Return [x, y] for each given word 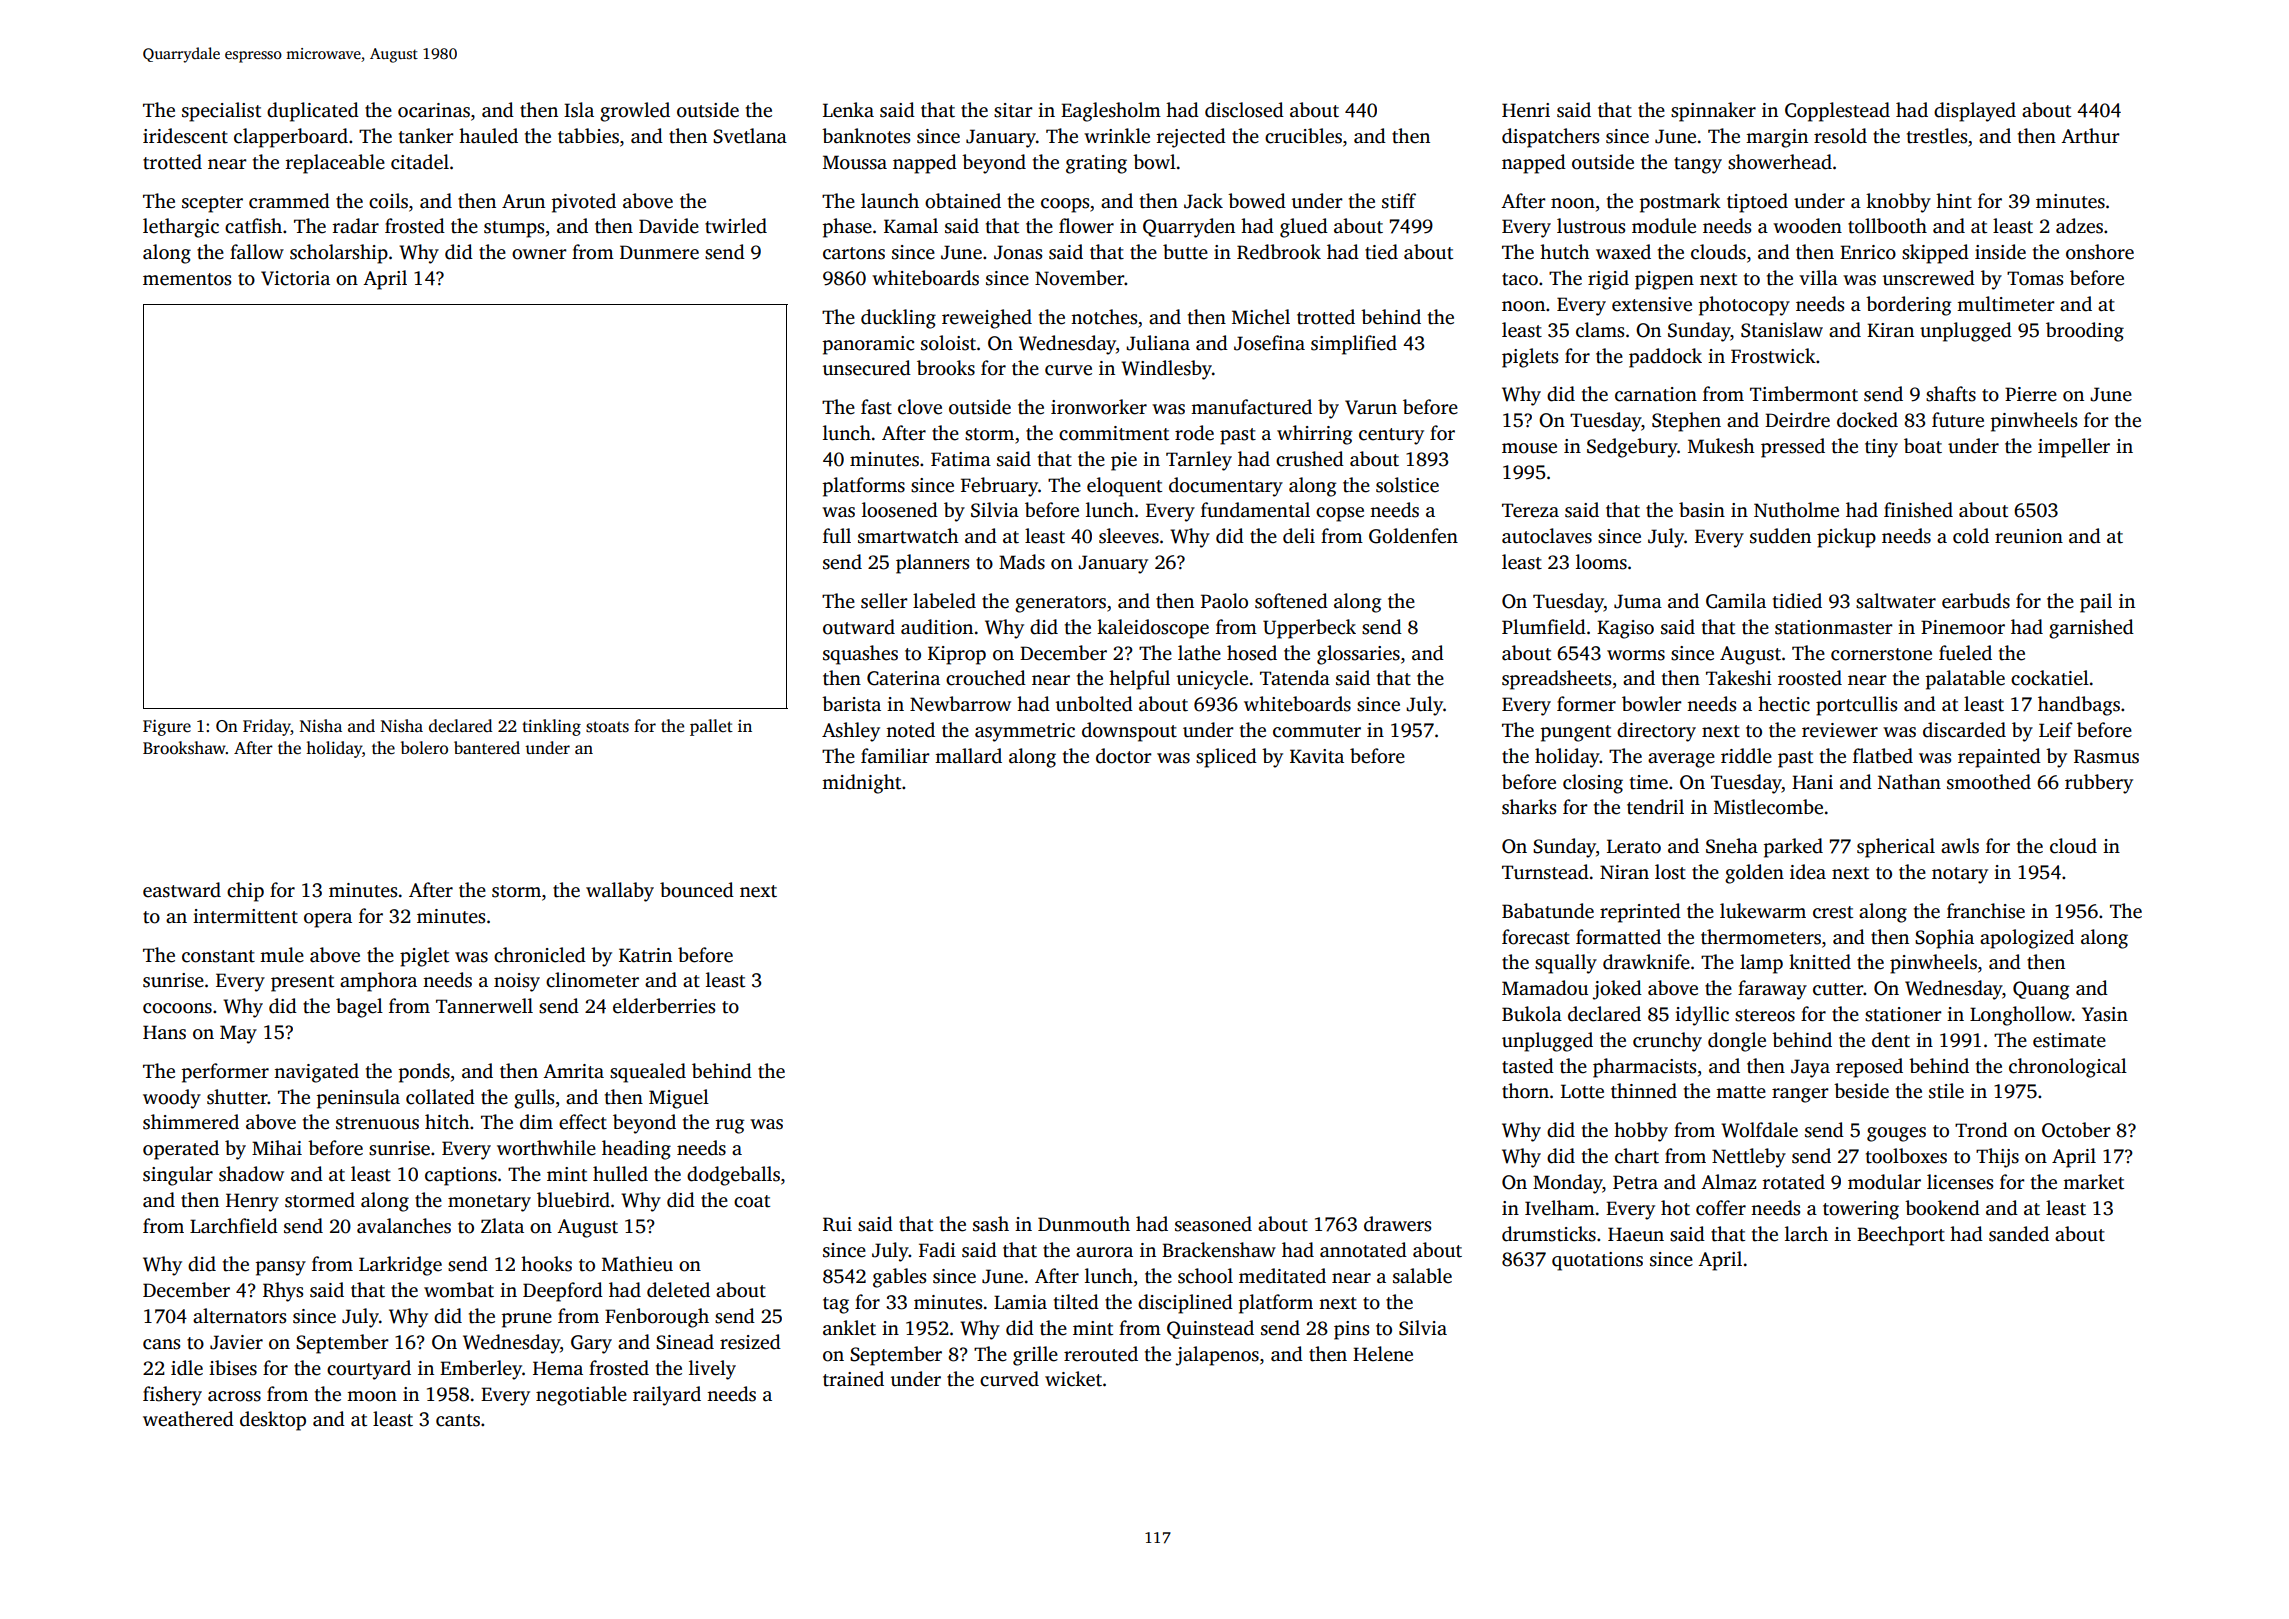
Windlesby [1166, 370]
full [837, 536]
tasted [1528, 1066]
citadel [420, 162]
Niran [1624, 872]
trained [853, 1379]
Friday [267, 727]
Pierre [2031, 394]
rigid [1608, 280]
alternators [239, 1316]
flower [1086, 226]
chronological [2068, 1068]
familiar [895, 756]
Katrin [645, 955]
